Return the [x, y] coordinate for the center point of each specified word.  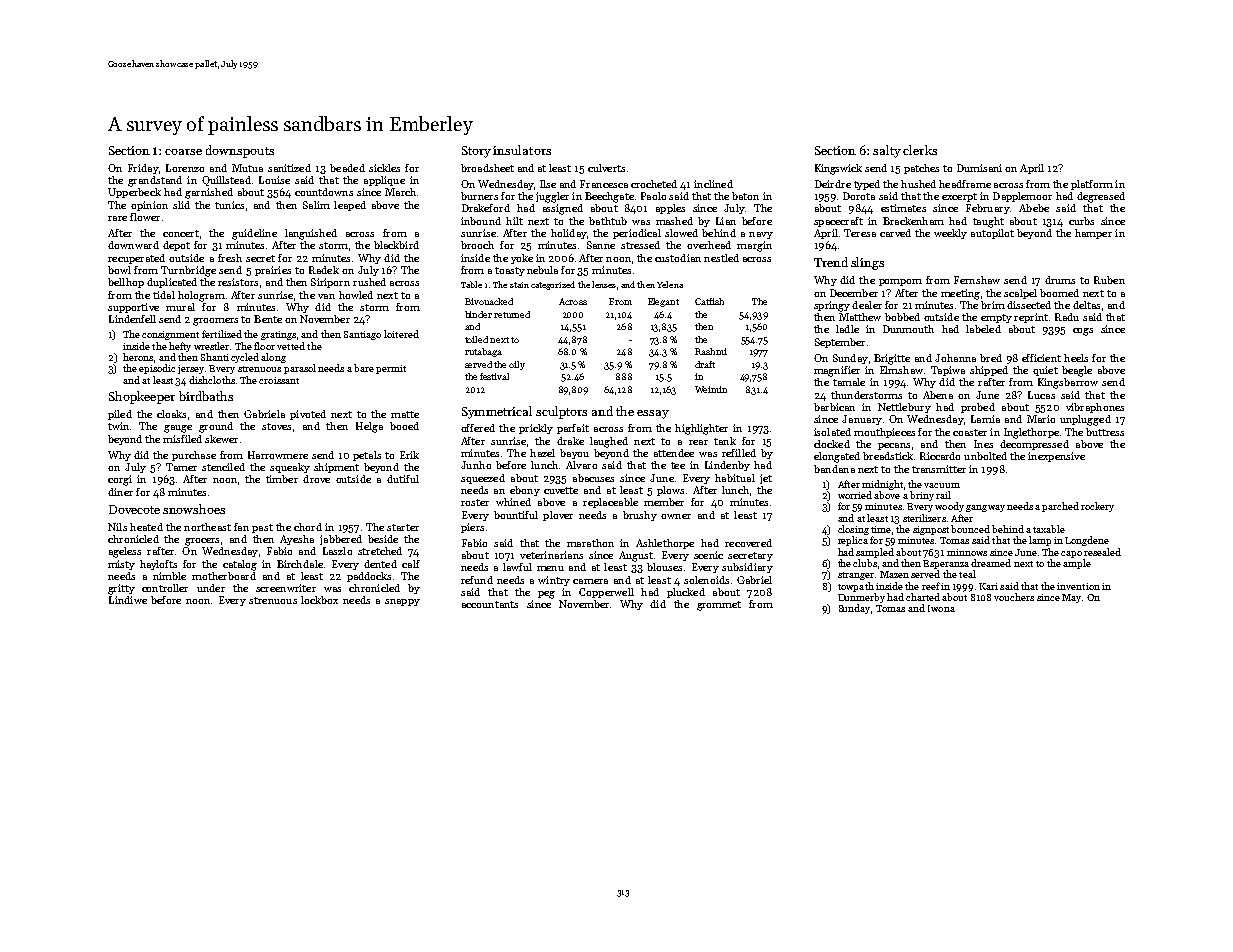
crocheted [654, 184]
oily [517, 365]
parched [1060, 507]
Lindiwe [128, 600]
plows [670, 491]
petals [367, 456]
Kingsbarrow [1068, 383]
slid [181, 205]
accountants [490, 604]
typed [867, 185]
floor [264, 346]
